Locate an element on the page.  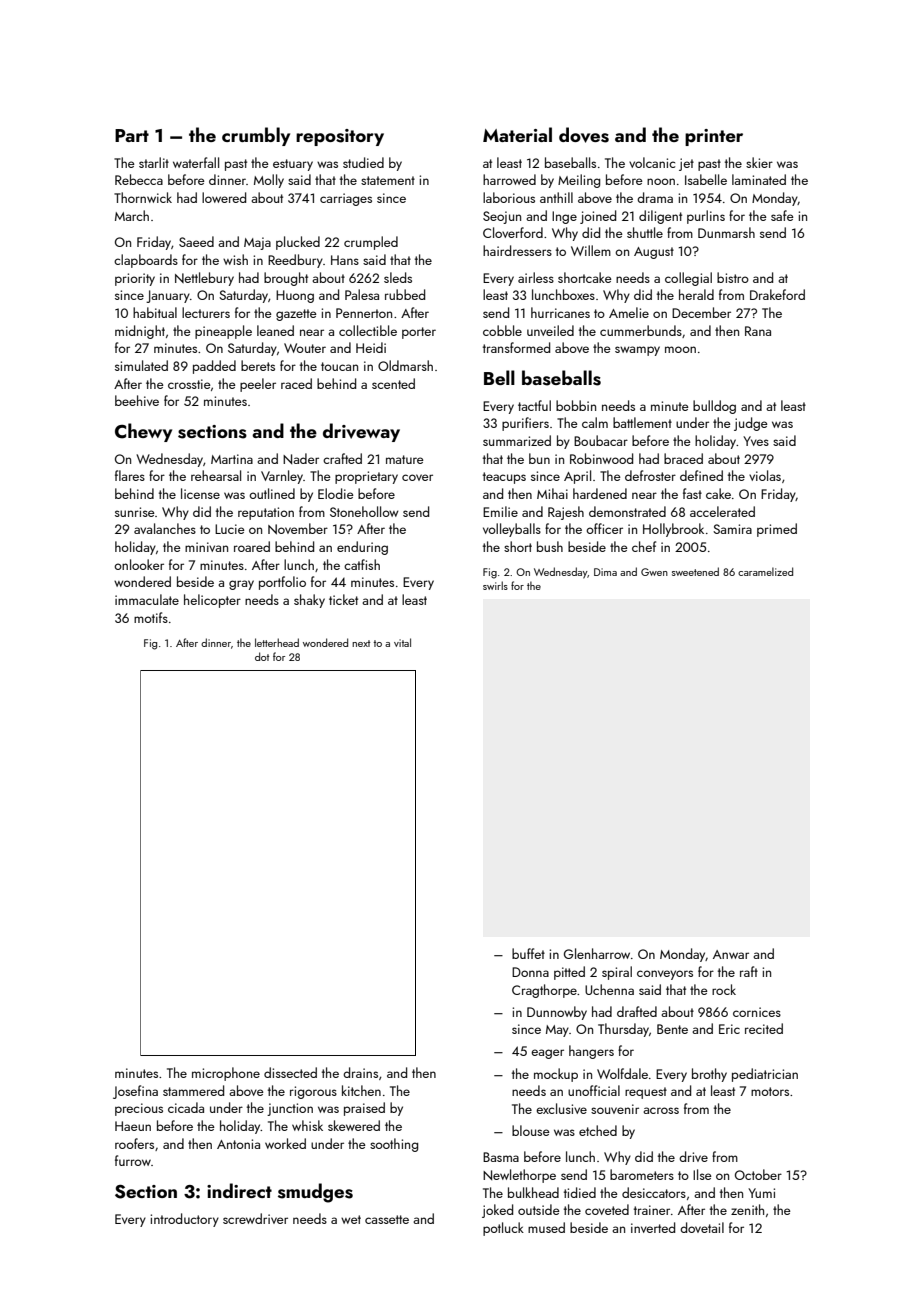
microphone is located at coordinates (226, 1074).
